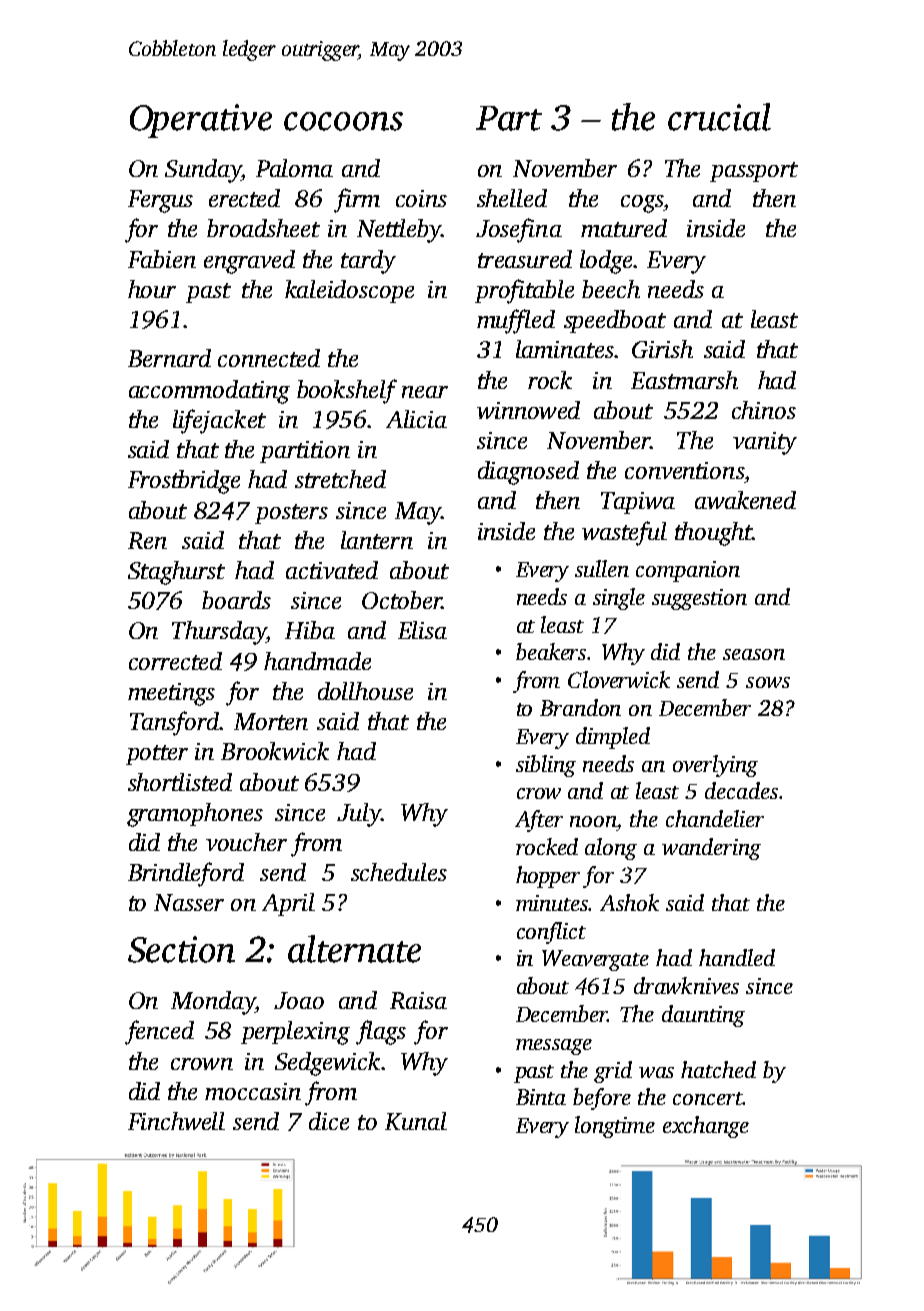 The image size is (924, 1311). Describe the element at coordinates (524, 291) in the page. I see `profitable` at that location.
